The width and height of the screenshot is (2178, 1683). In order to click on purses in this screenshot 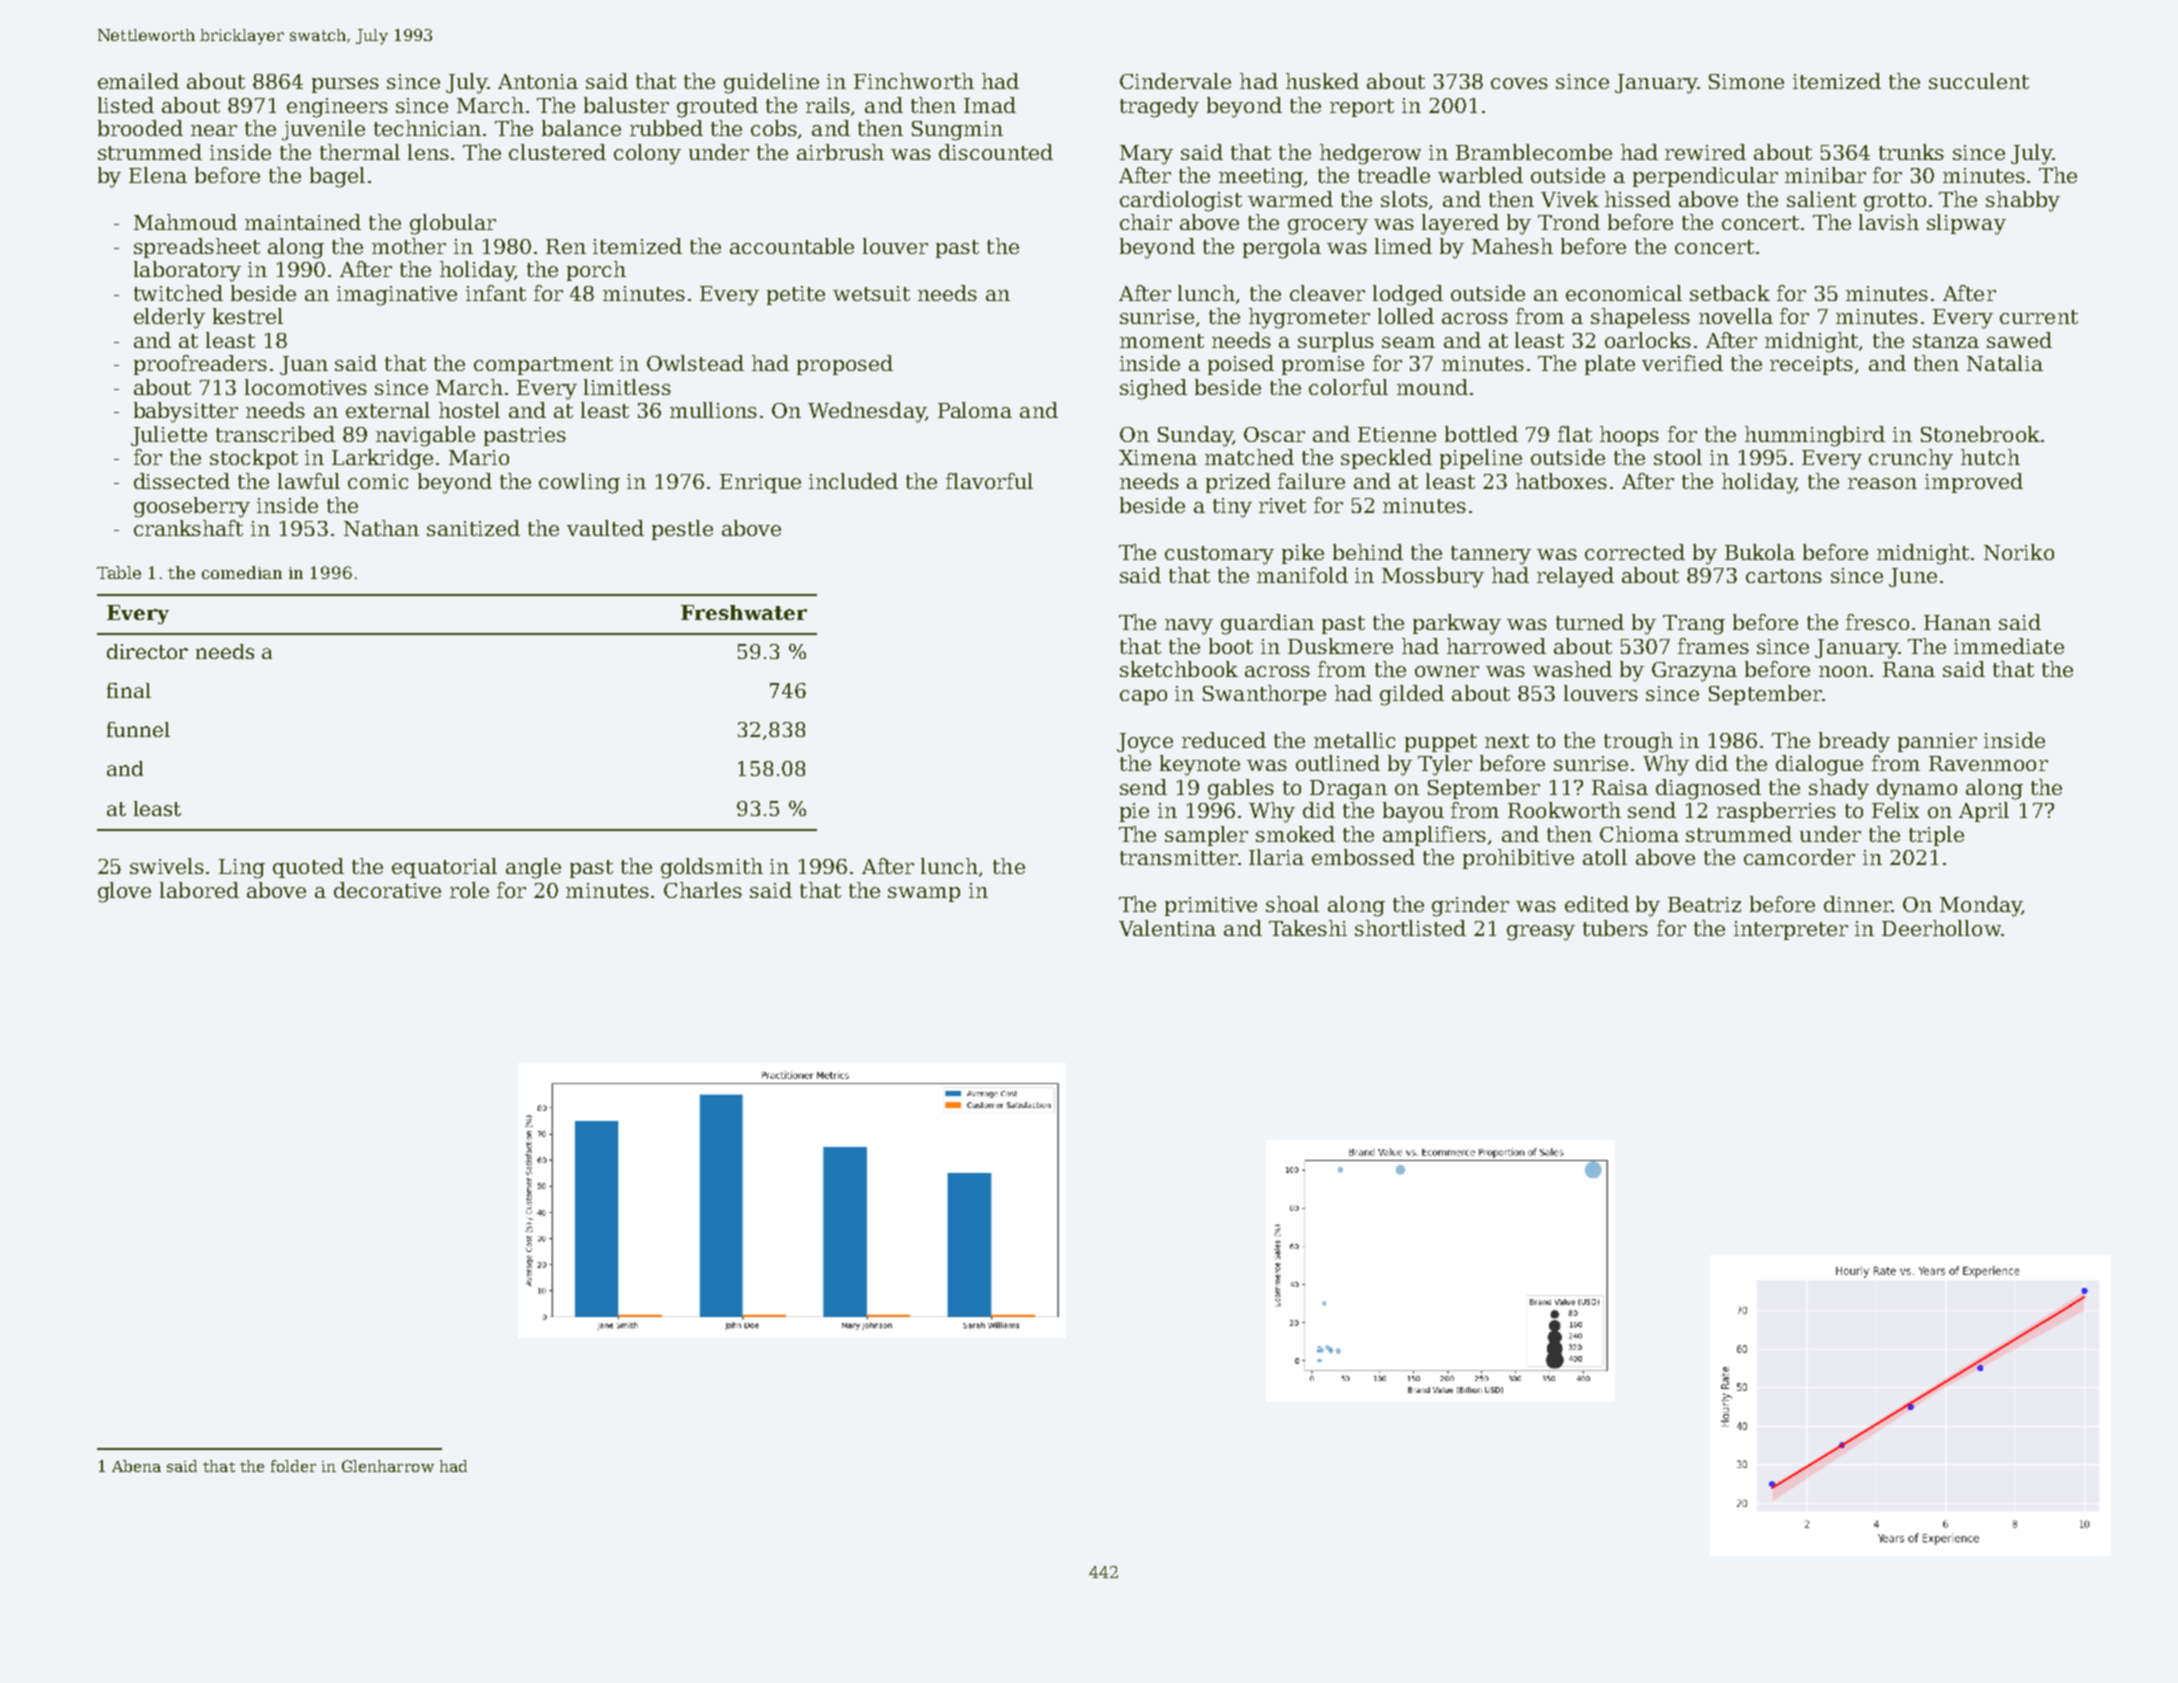, I will do `click(345, 85)`.
